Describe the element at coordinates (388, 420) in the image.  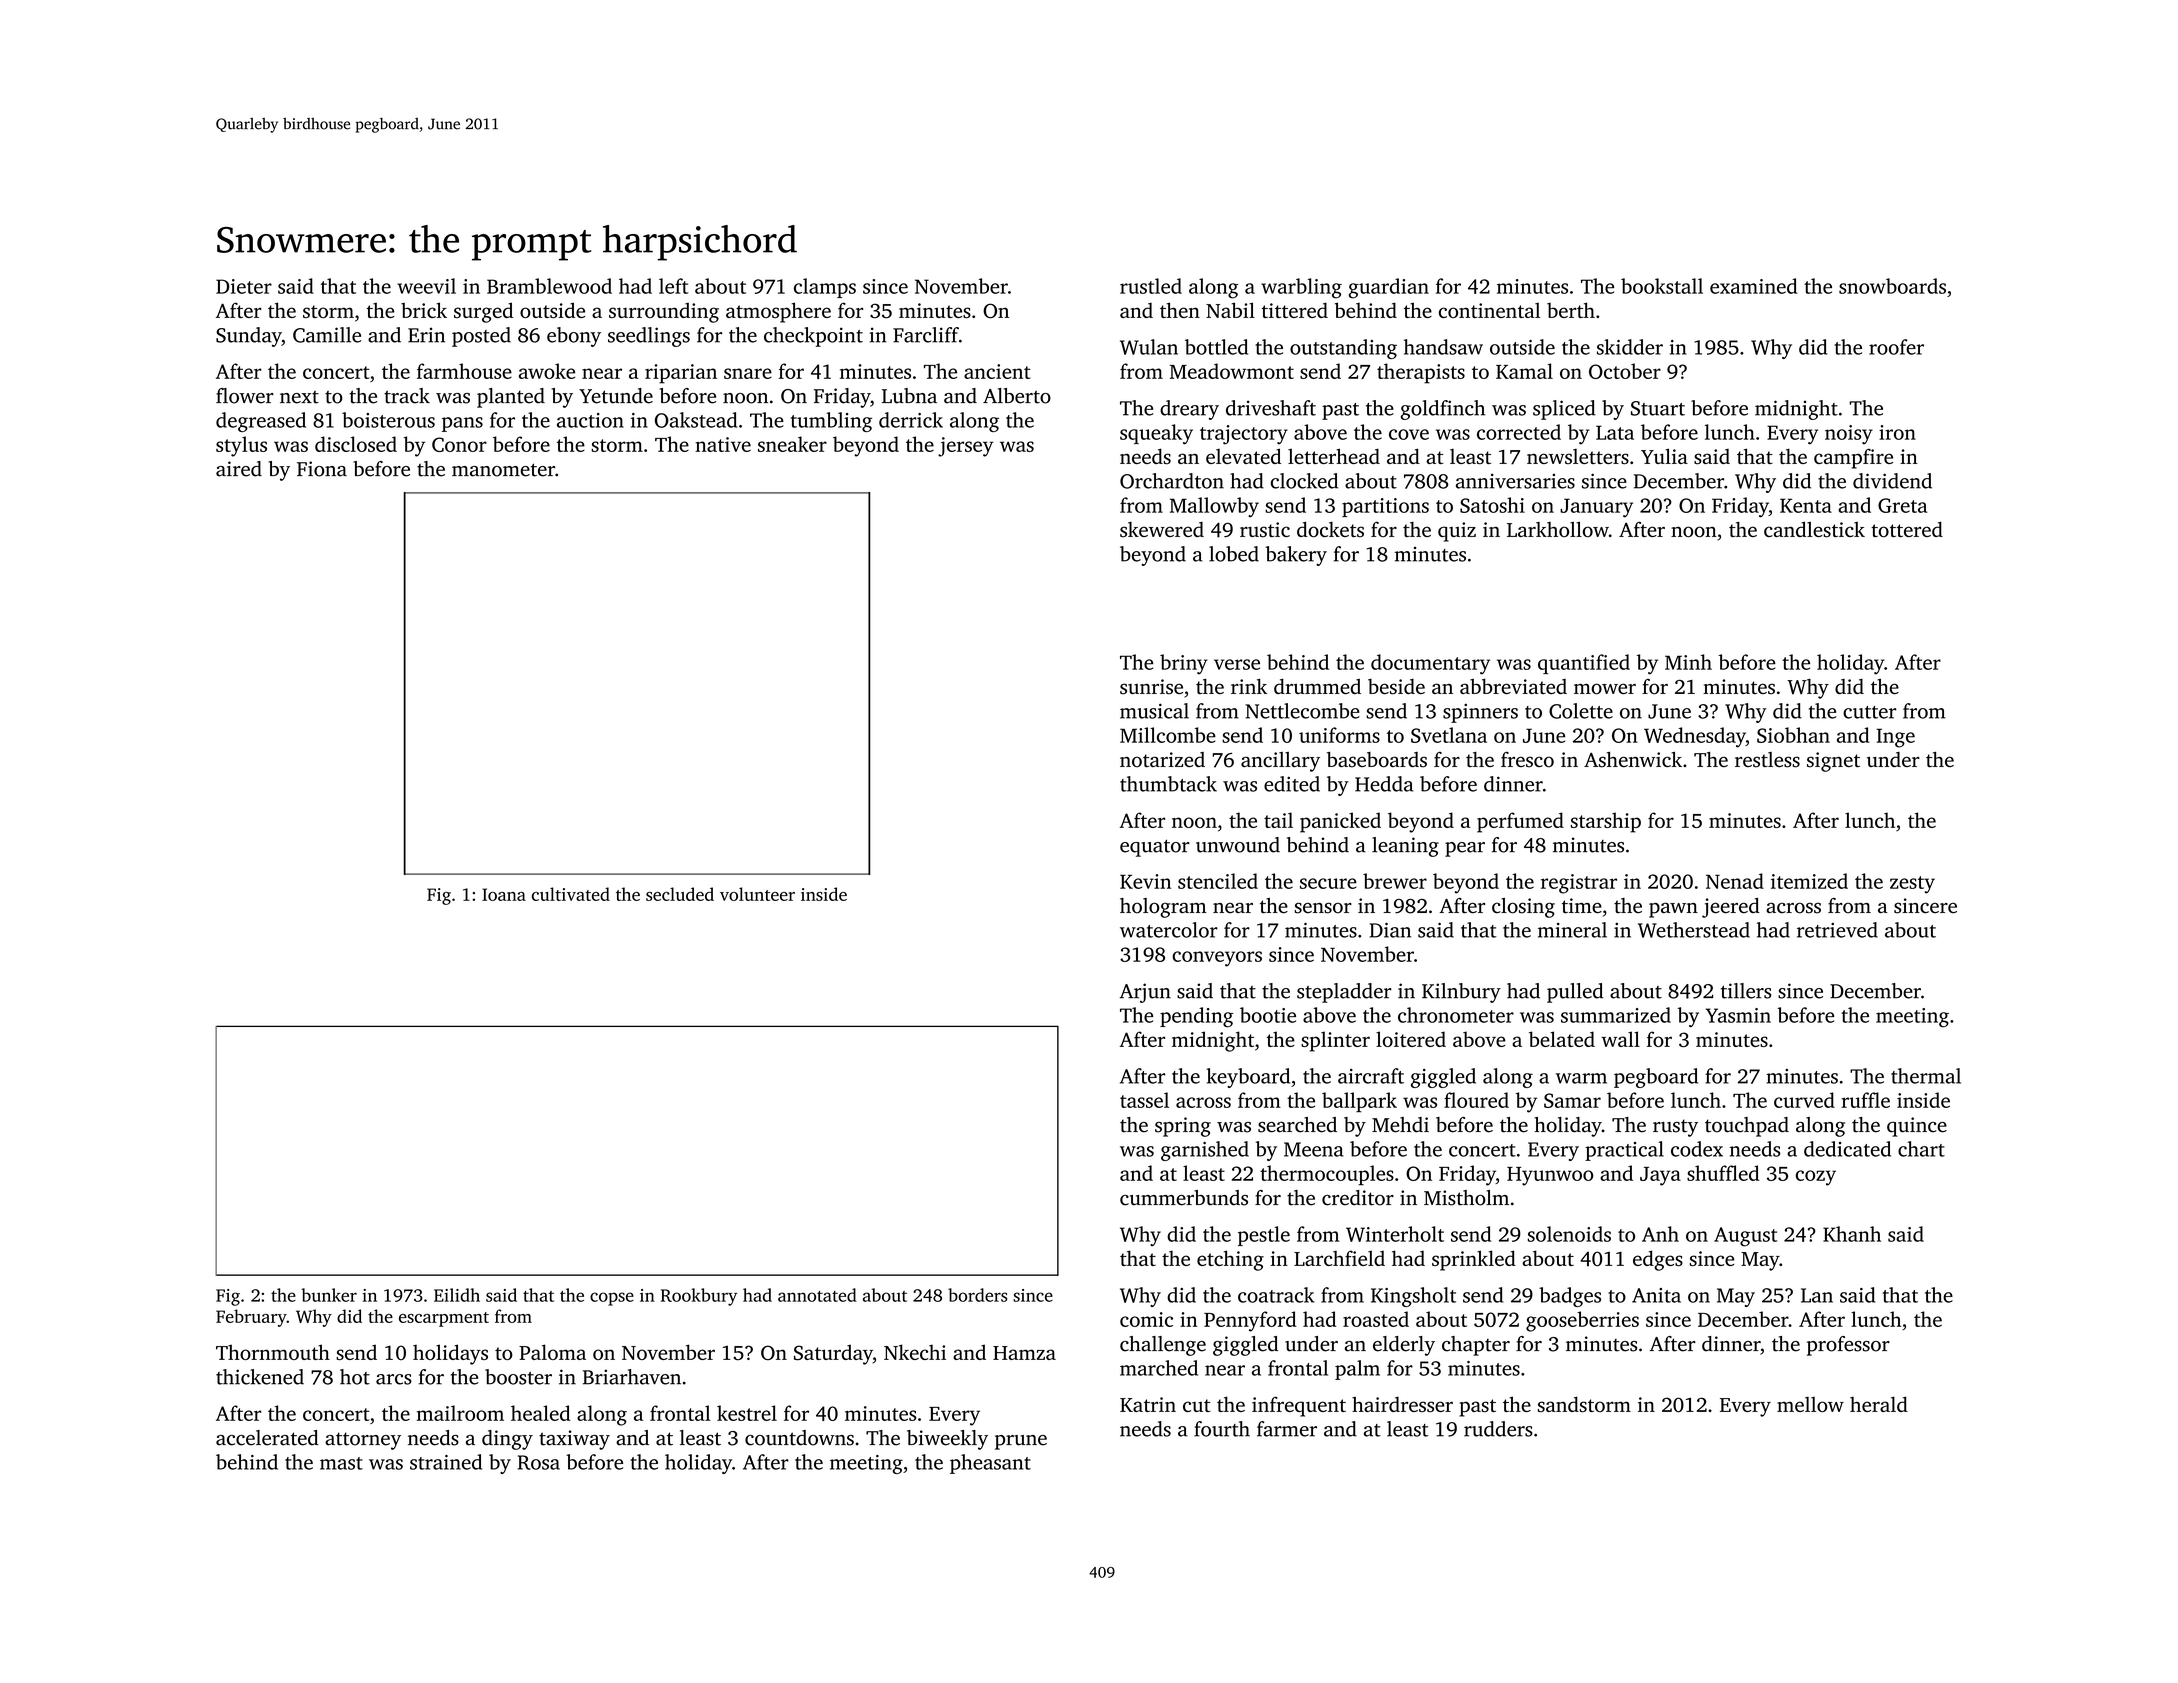
I see `boisterous` at that location.
